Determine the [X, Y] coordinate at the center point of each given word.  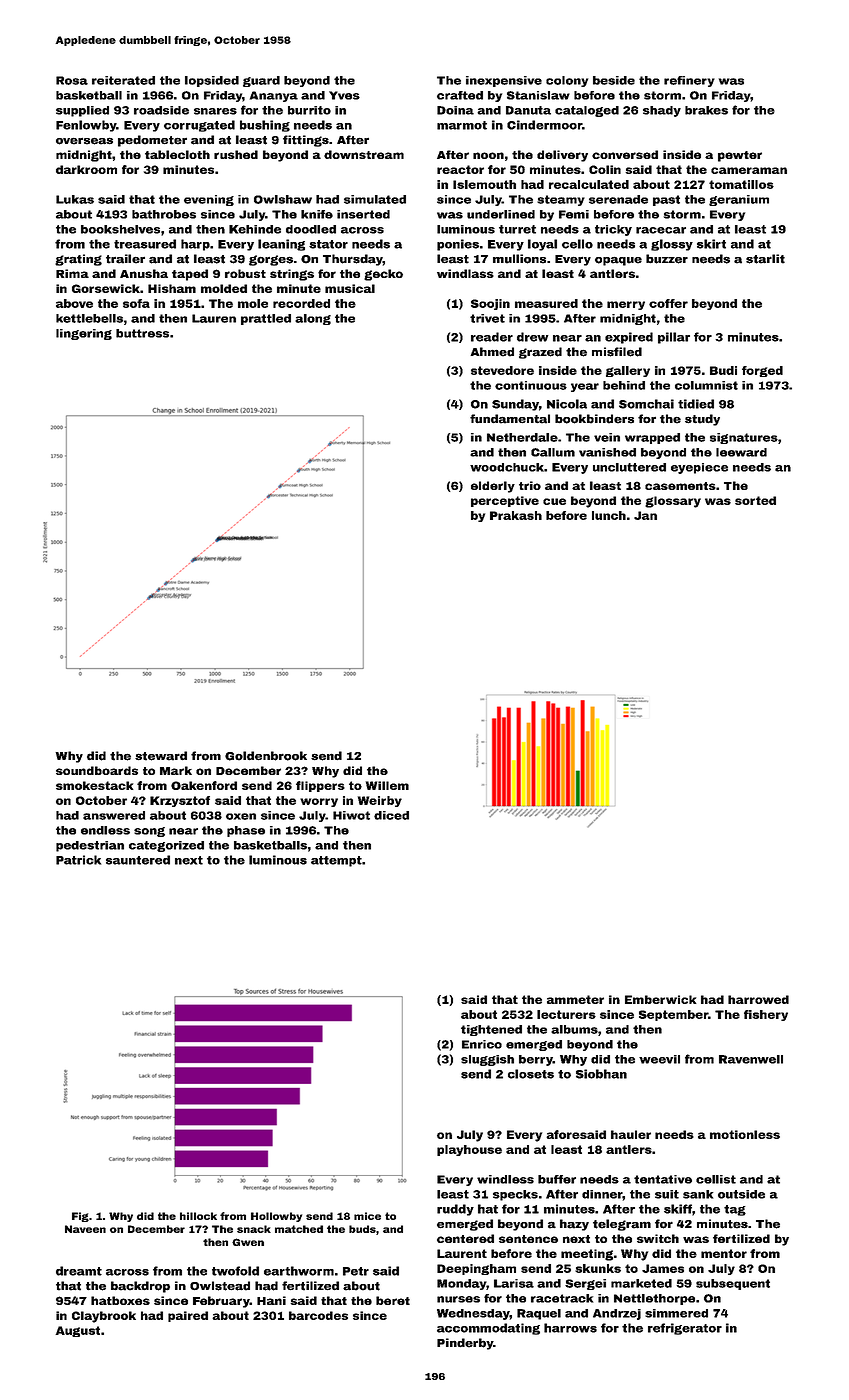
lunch [609, 515]
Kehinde [255, 229]
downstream [364, 154]
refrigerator [685, 1329]
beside [614, 80]
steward [161, 756]
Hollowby [276, 1217]
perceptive [505, 501]
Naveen [85, 1229]
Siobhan [601, 1074]
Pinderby [465, 1344]
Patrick [78, 860]
